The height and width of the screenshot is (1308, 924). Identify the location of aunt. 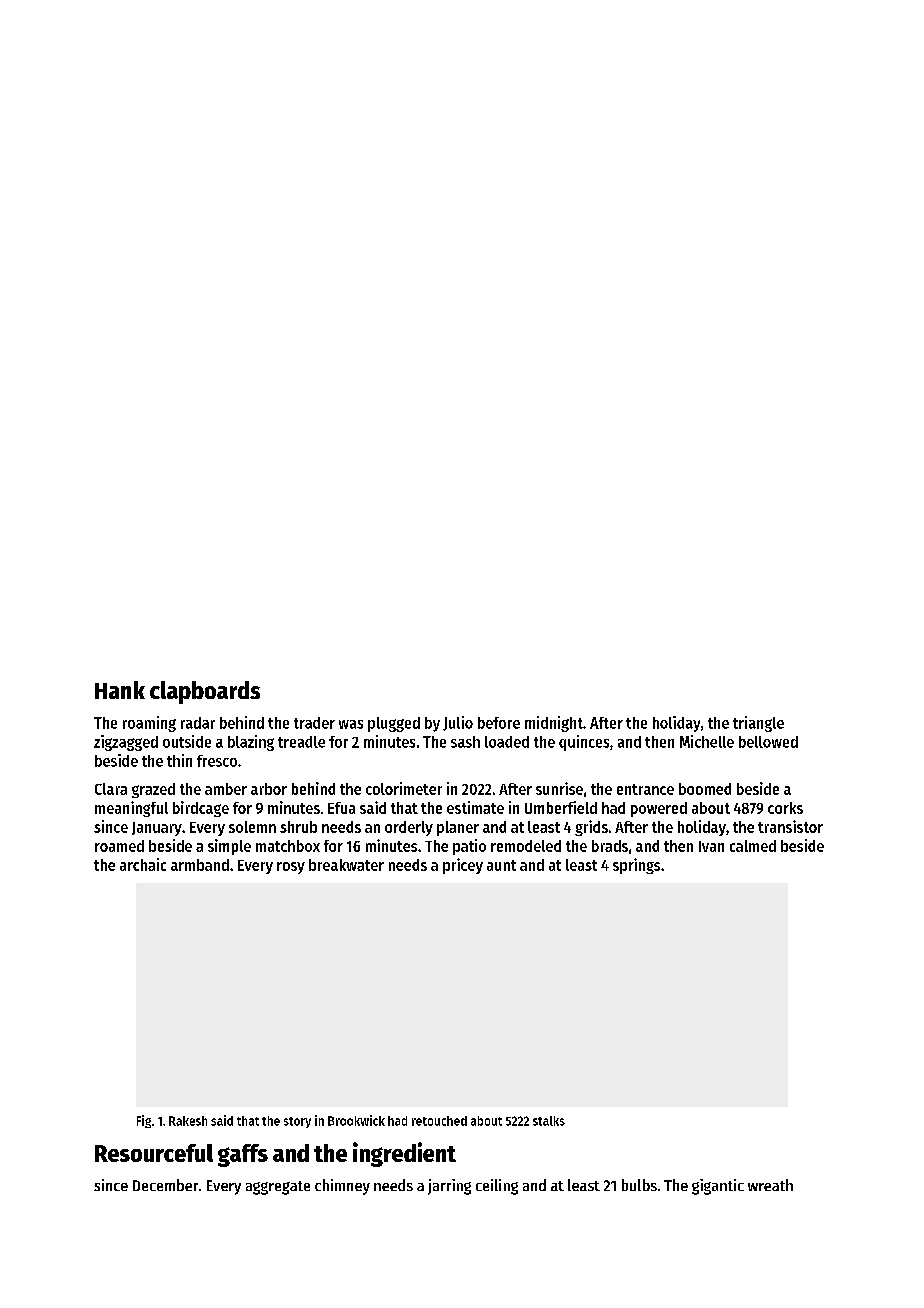
(501, 865).
